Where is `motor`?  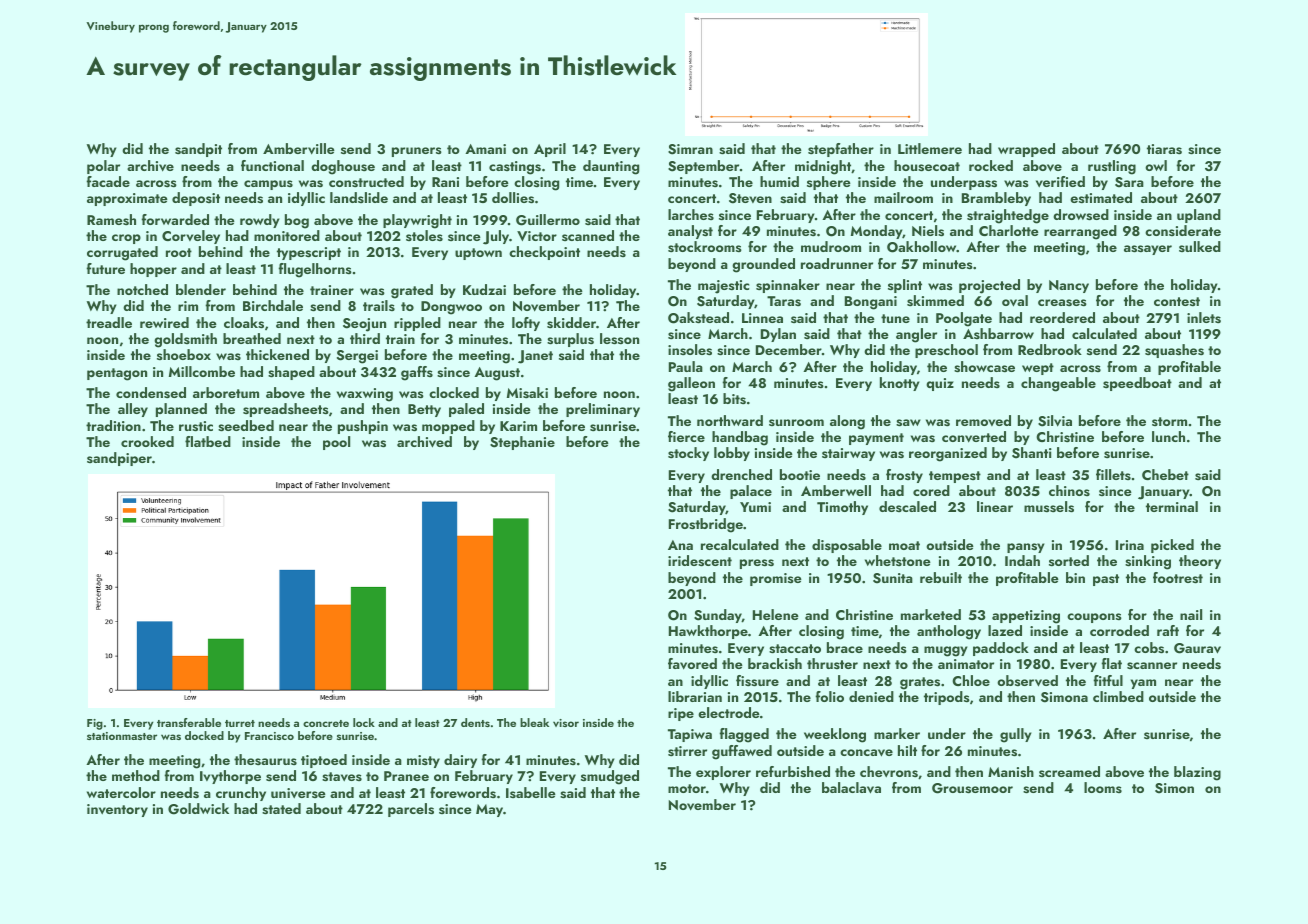
motor is located at coordinates (687, 788).
